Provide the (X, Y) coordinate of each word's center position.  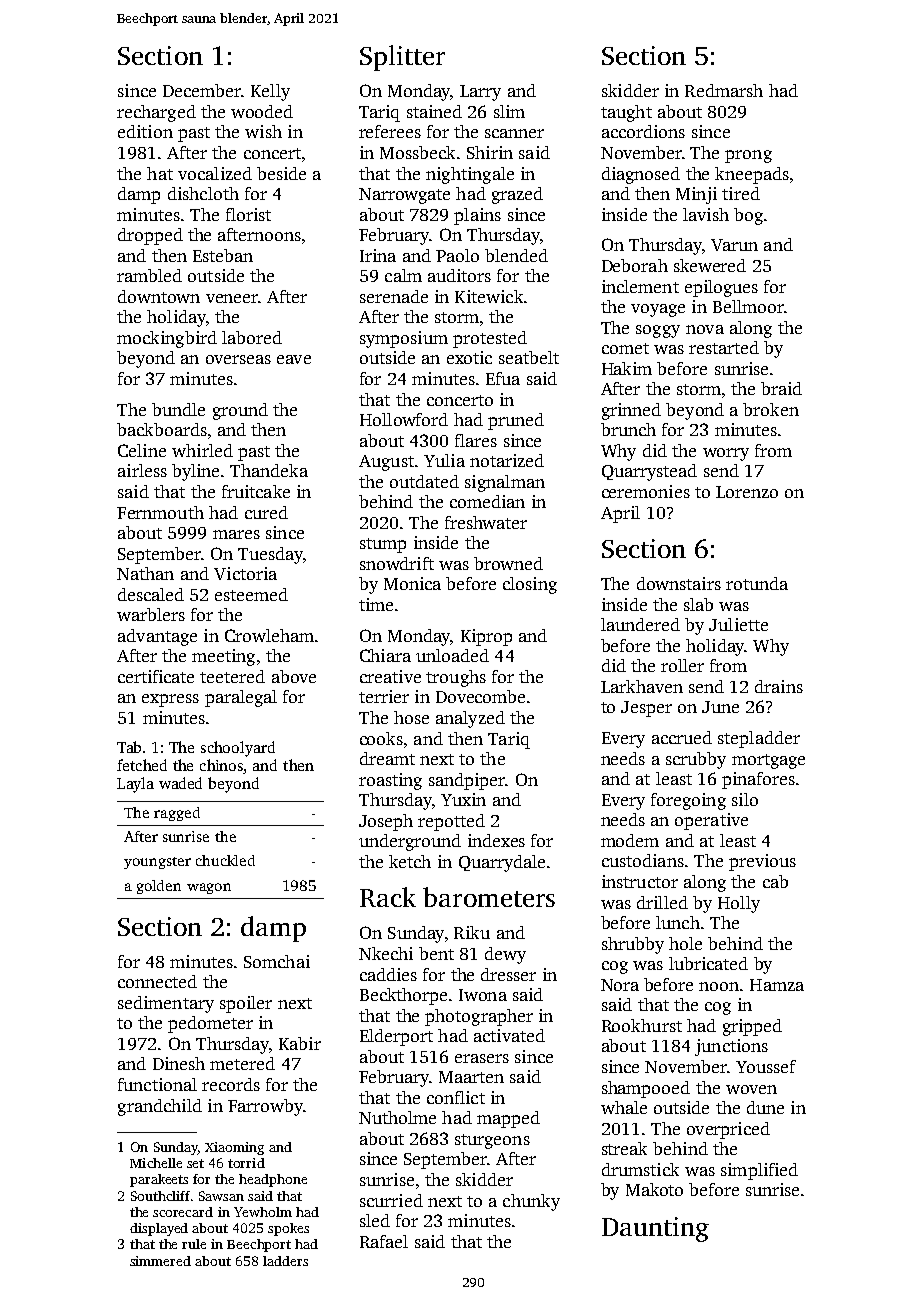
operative (711, 821)
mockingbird (167, 339)
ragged (177, 814)
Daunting (655, 1229)
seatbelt (529, 357)
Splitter (402, 58)
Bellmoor (748, 306)
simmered (160, 1261)
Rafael (384, 1241)
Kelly (270, 92)
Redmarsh (724, 90)
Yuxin (463, 799)
